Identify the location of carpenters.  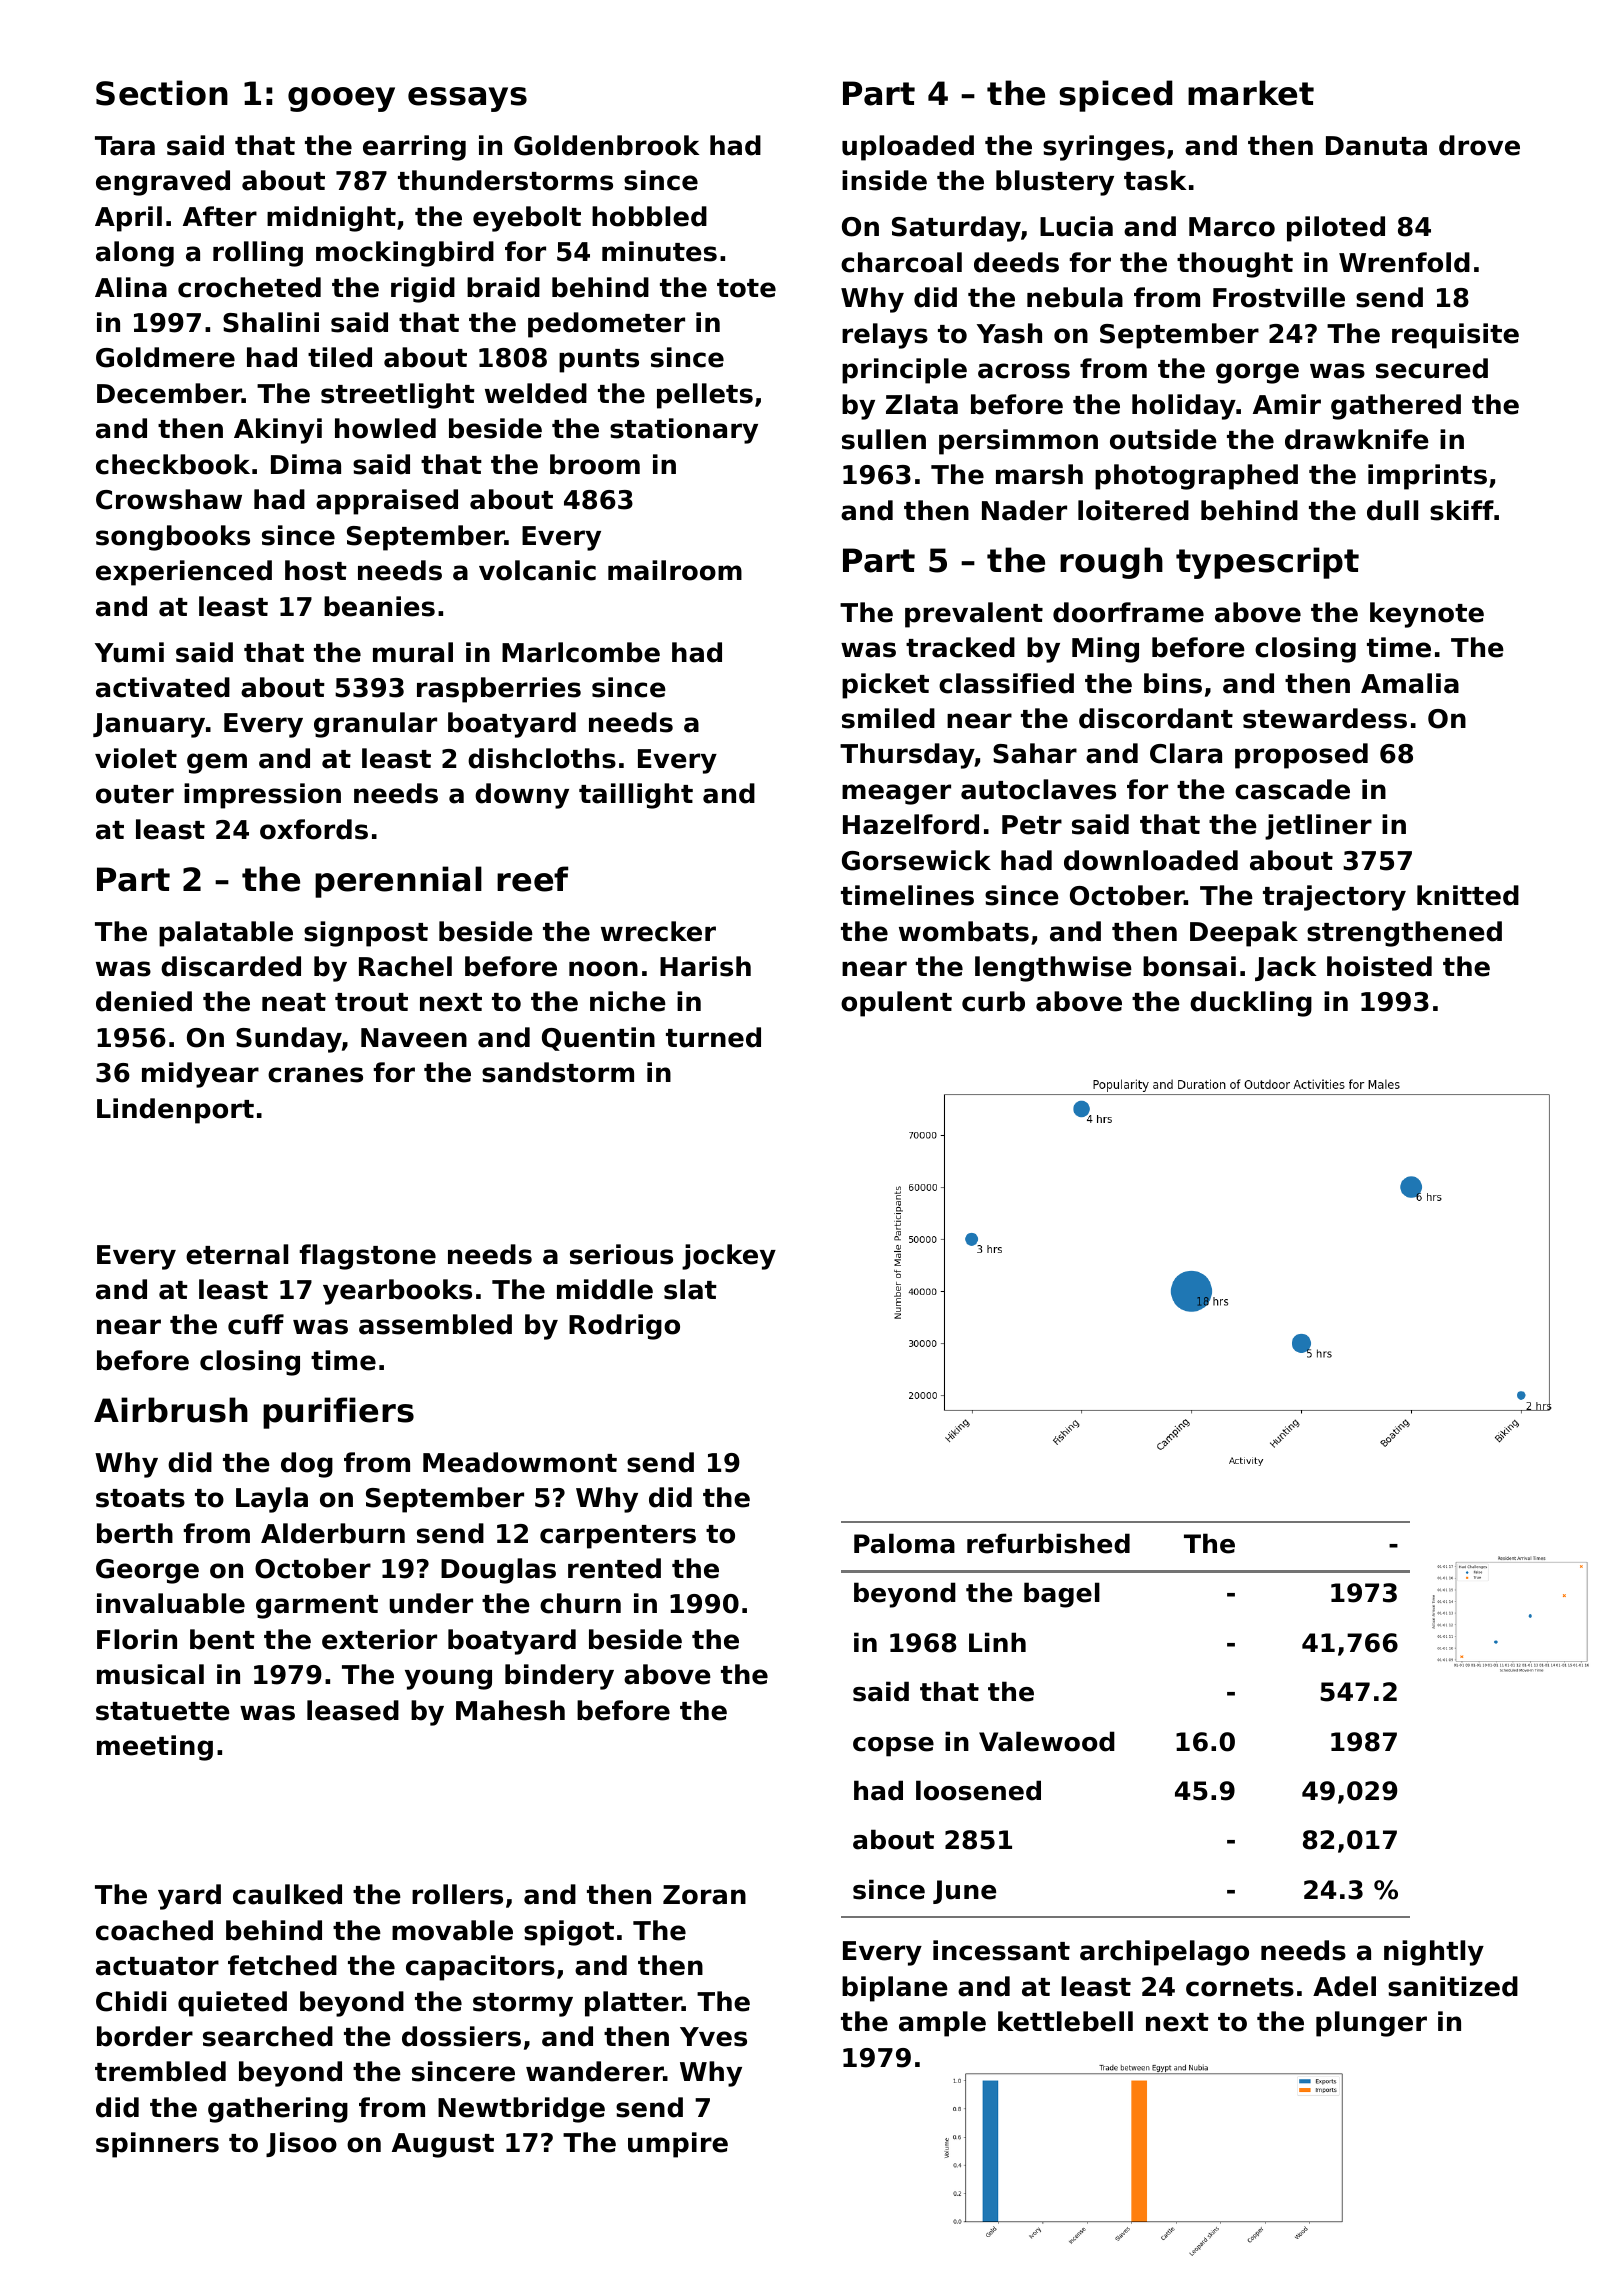
(618, 1537).
